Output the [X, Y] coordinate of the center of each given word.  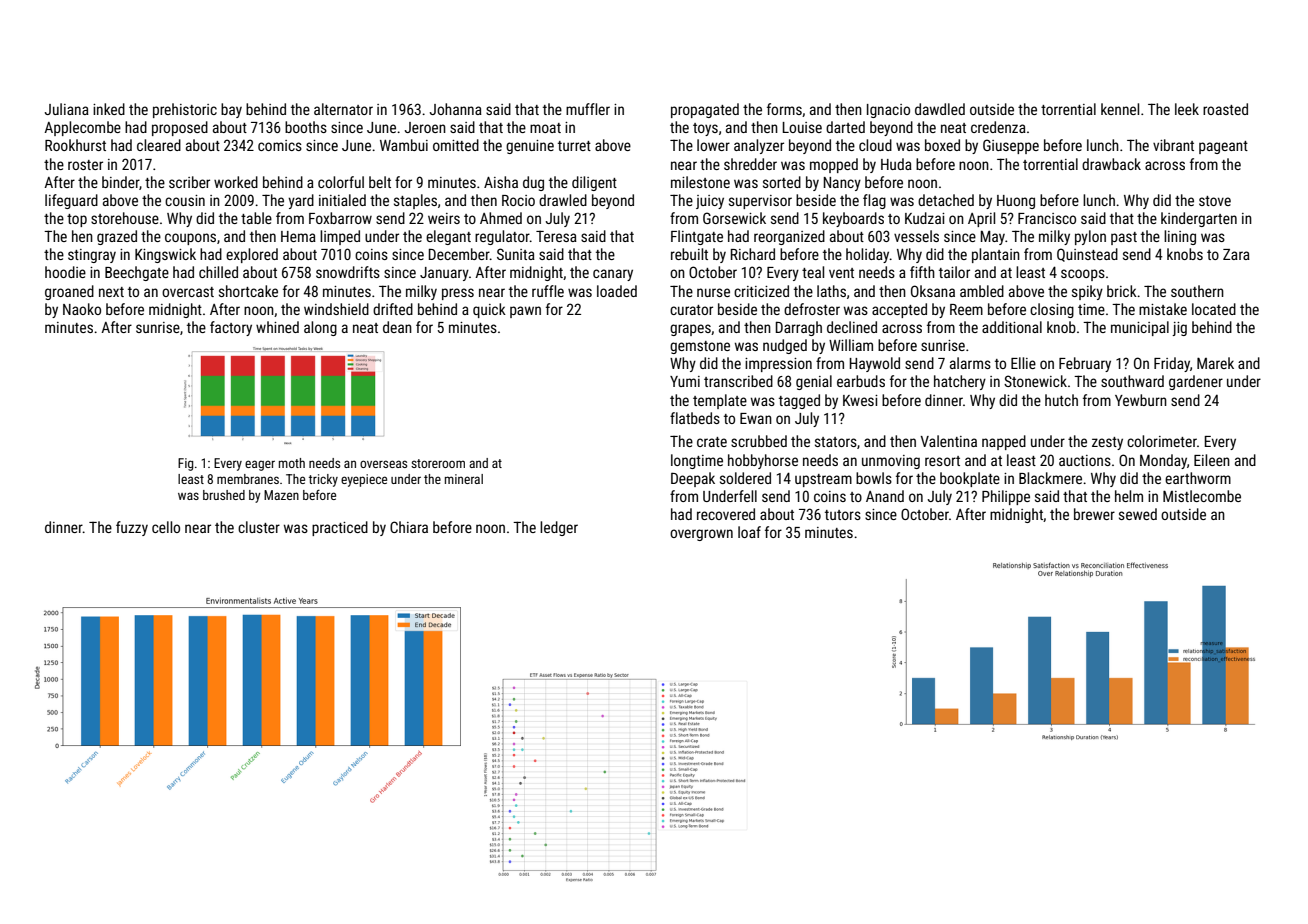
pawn [525, 312]
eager [260, 465]
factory [231, 328]
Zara [1236, 254]
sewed [1138, 514]
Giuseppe [1011, 146]
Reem [966, 309]
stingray [92, 256]
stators [836, 442]
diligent [594, 183]
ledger [559, 528]
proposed [180, 128]
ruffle [548, 291]
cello [166, 527]
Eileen [1212, 460]
